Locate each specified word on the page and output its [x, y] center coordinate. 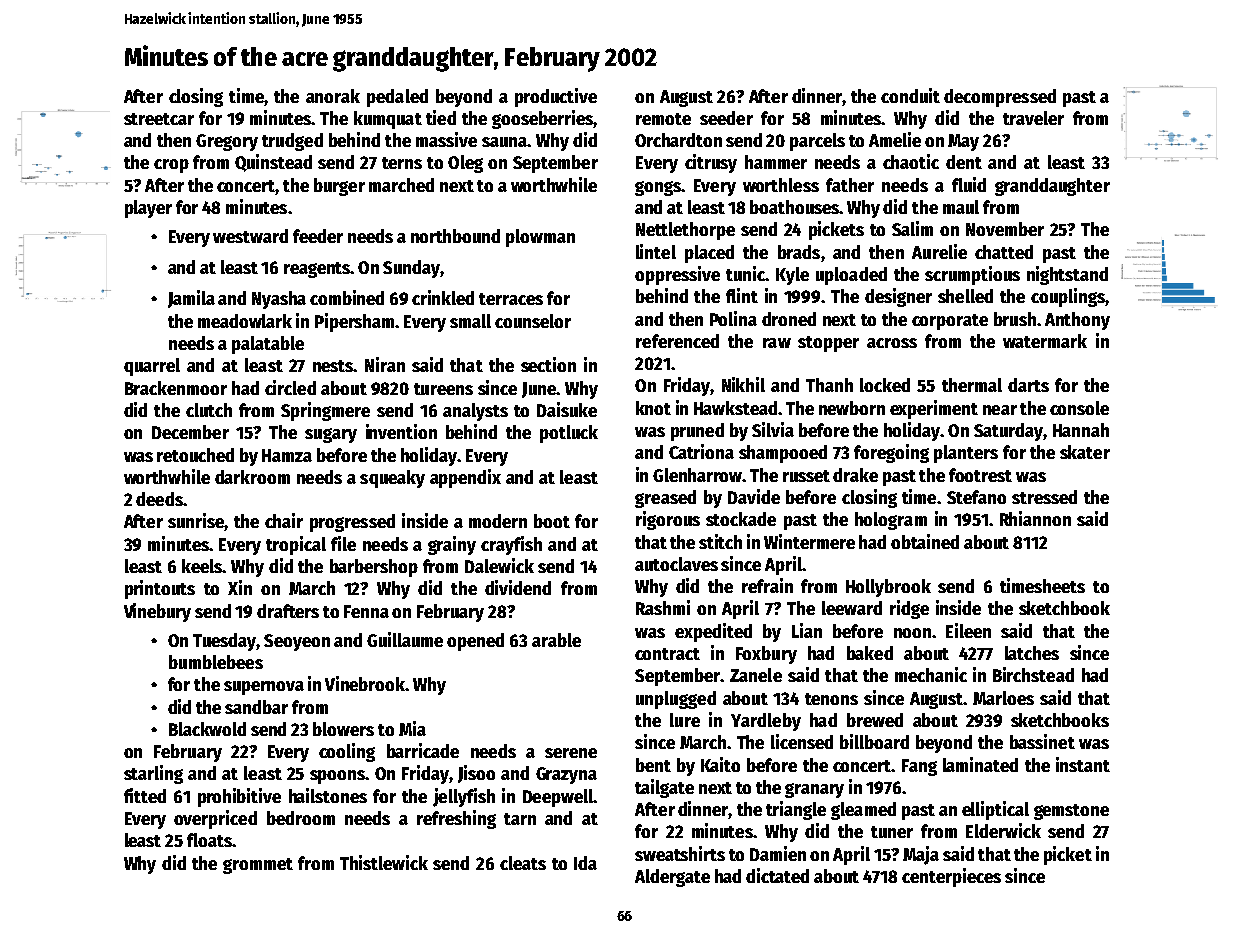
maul [961, 207]
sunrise [196, 520]
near [1000, 410]
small [470, 321]
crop [171, 166]
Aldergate [672, 878]
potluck [569, 434]
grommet [258, 866]
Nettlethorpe [685, 231]
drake [855, 475]
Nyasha [279, 300]
